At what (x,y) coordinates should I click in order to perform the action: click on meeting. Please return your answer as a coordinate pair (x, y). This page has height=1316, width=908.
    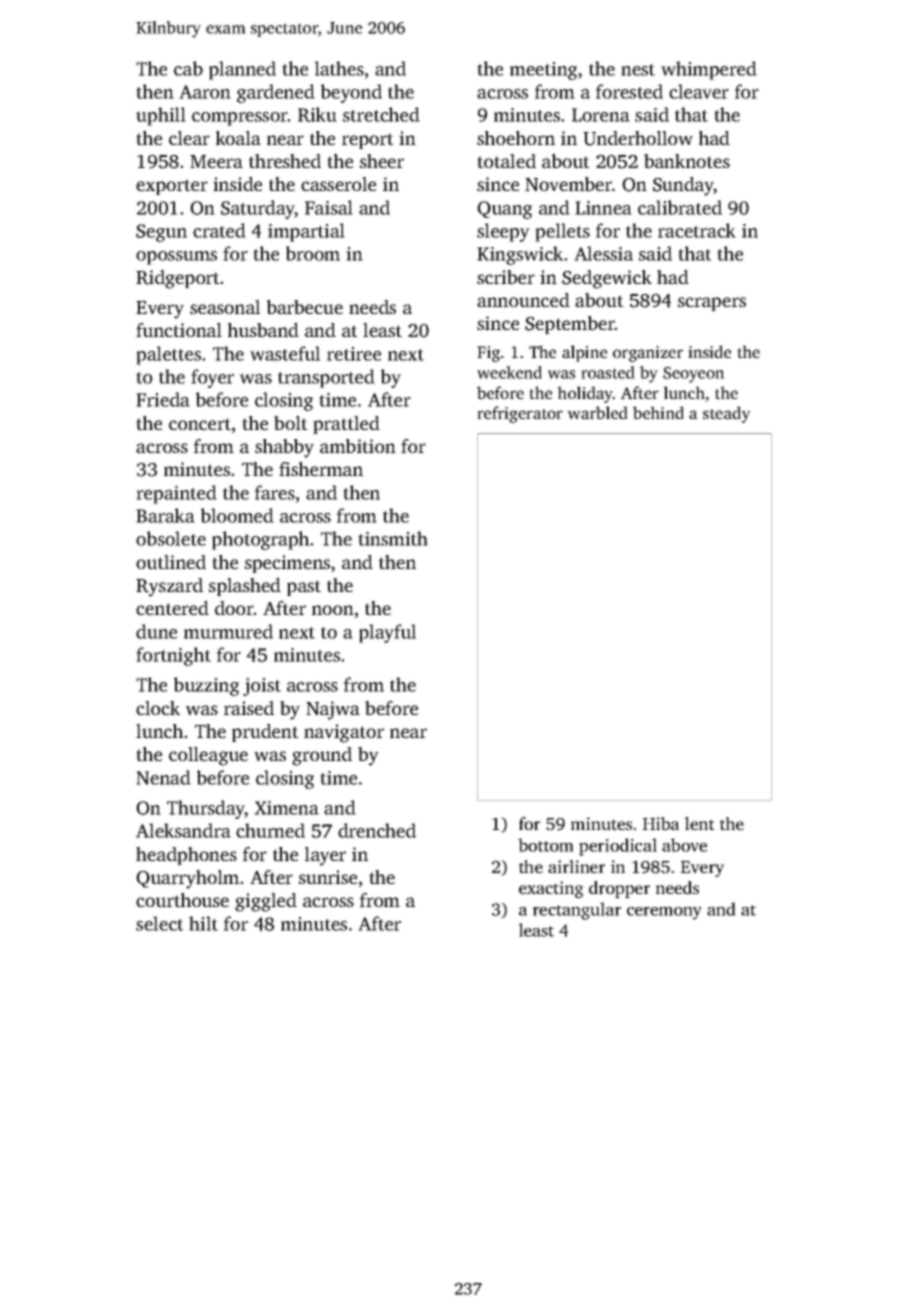
    Looking at the image, I should click on (543, 71).
